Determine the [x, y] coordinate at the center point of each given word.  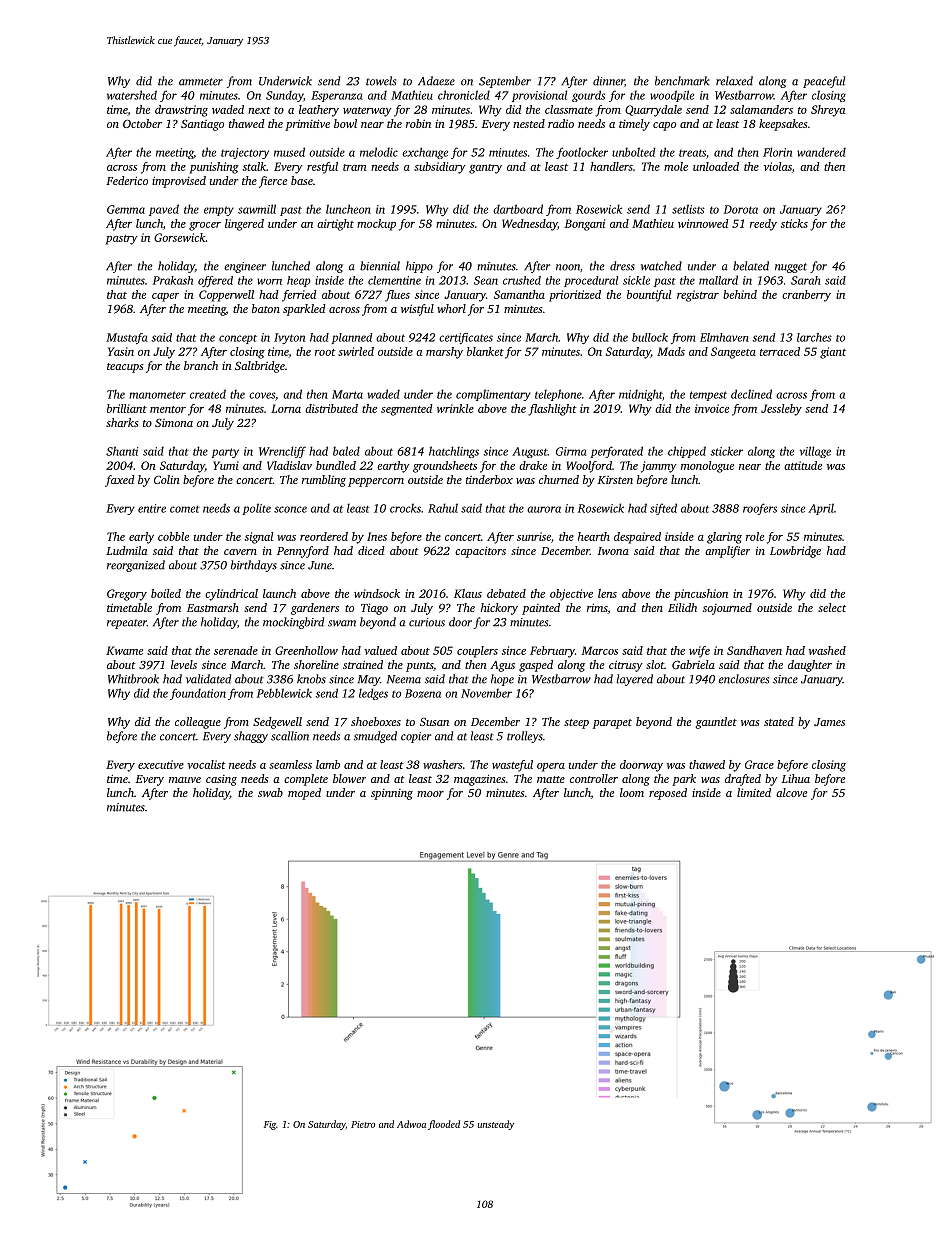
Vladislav [289, 465]
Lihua [796, 778]
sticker [726, 451]
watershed [132, 95]
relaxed [734, 81]
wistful [417, 310]
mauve [185, 780]
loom [632, 792]
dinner [608, 81]
